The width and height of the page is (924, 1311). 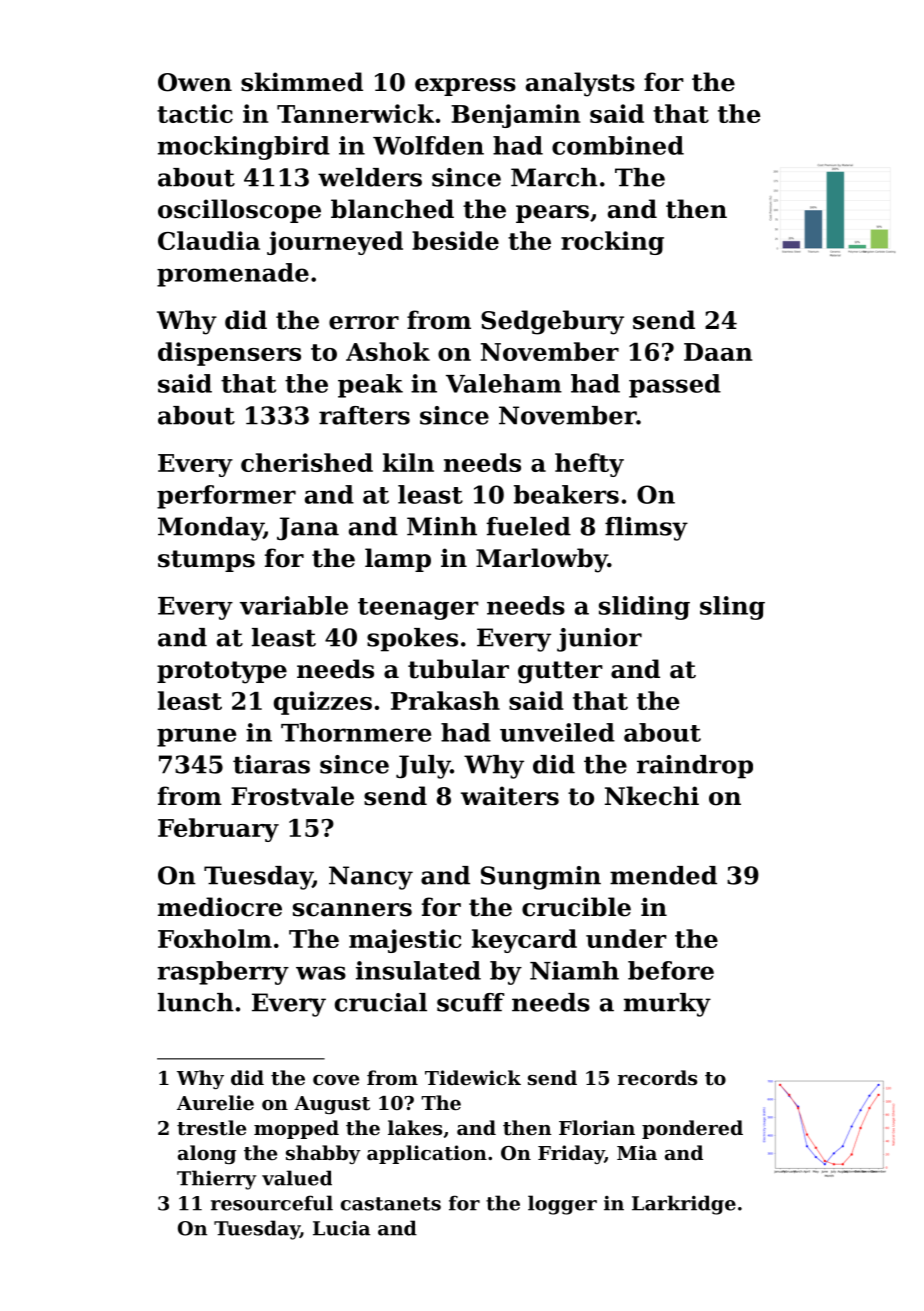 What do you see at coordinates (576, 907) in the page?
I see `crucible` at bounding box center [576, 907].
